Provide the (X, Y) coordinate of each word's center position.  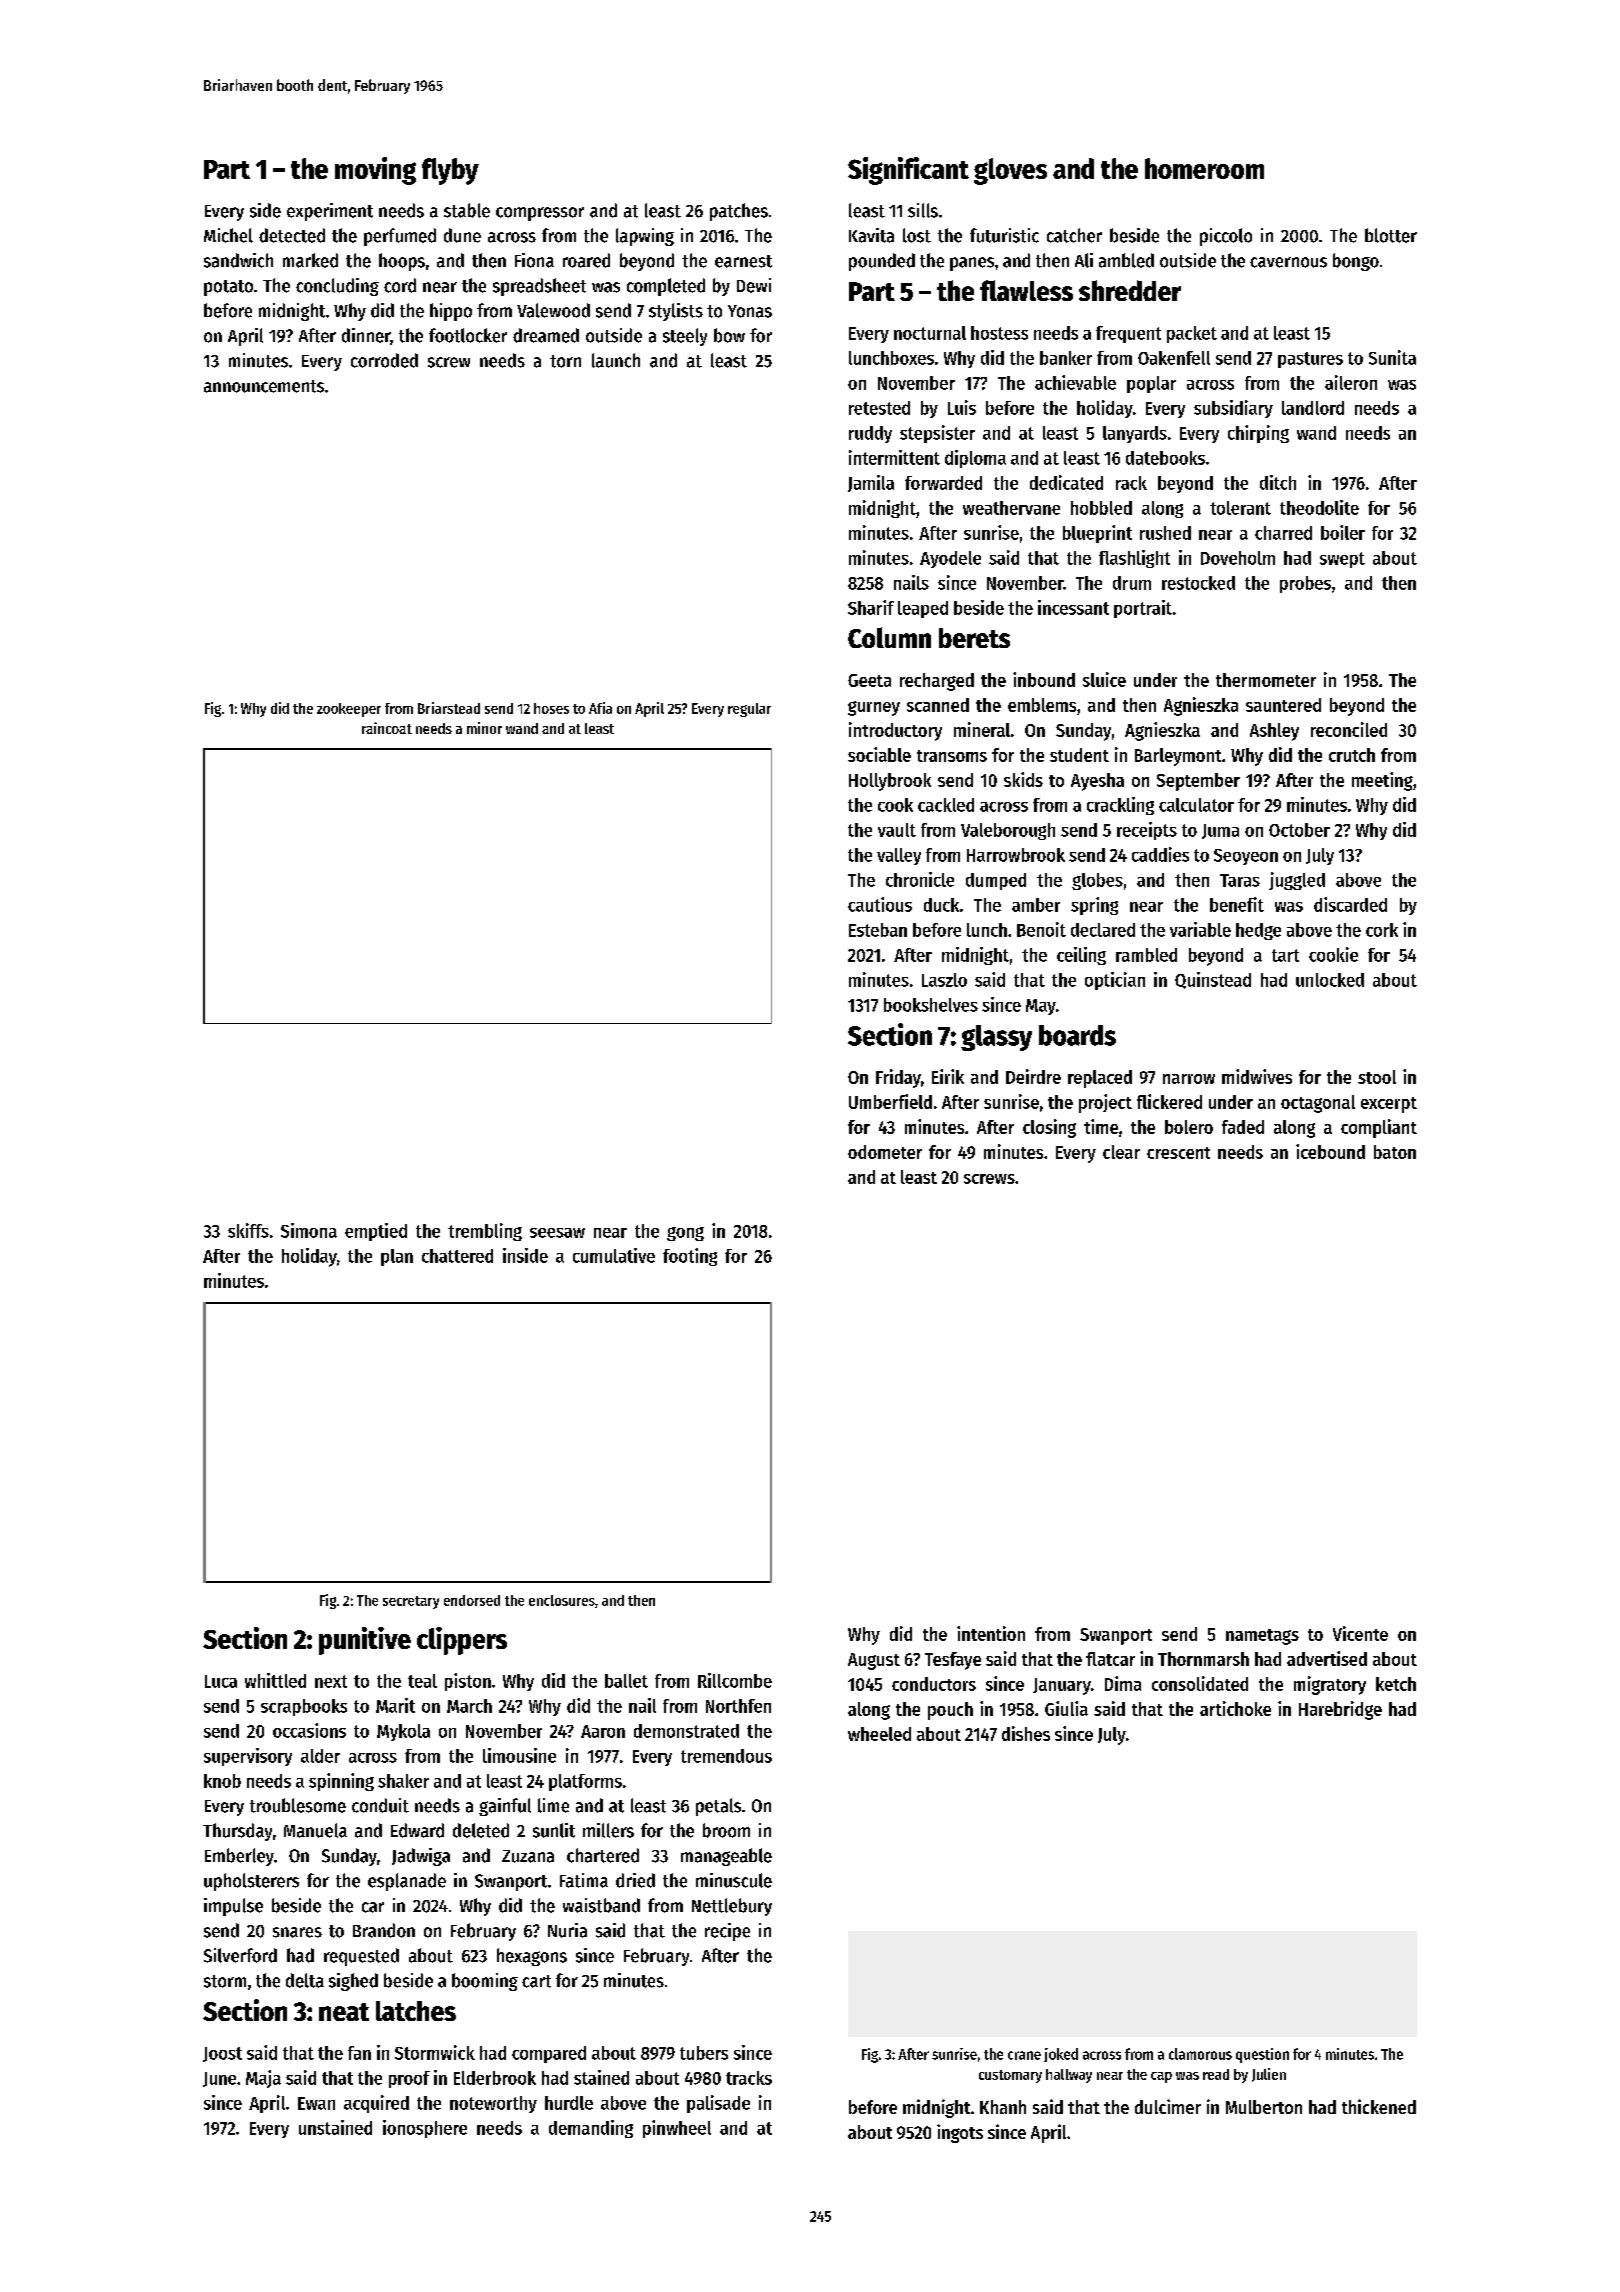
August (874, 1661)
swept (1342, 560)
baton (1395, 1152)
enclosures (562, 1600)
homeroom (1204, 168)
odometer (885, 1152)
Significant (908, 171)
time (1101, 1126)
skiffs (248, 1230)
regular (749, 710)
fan (359, 2053)
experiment (330, 212)
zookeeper (349, 710)
